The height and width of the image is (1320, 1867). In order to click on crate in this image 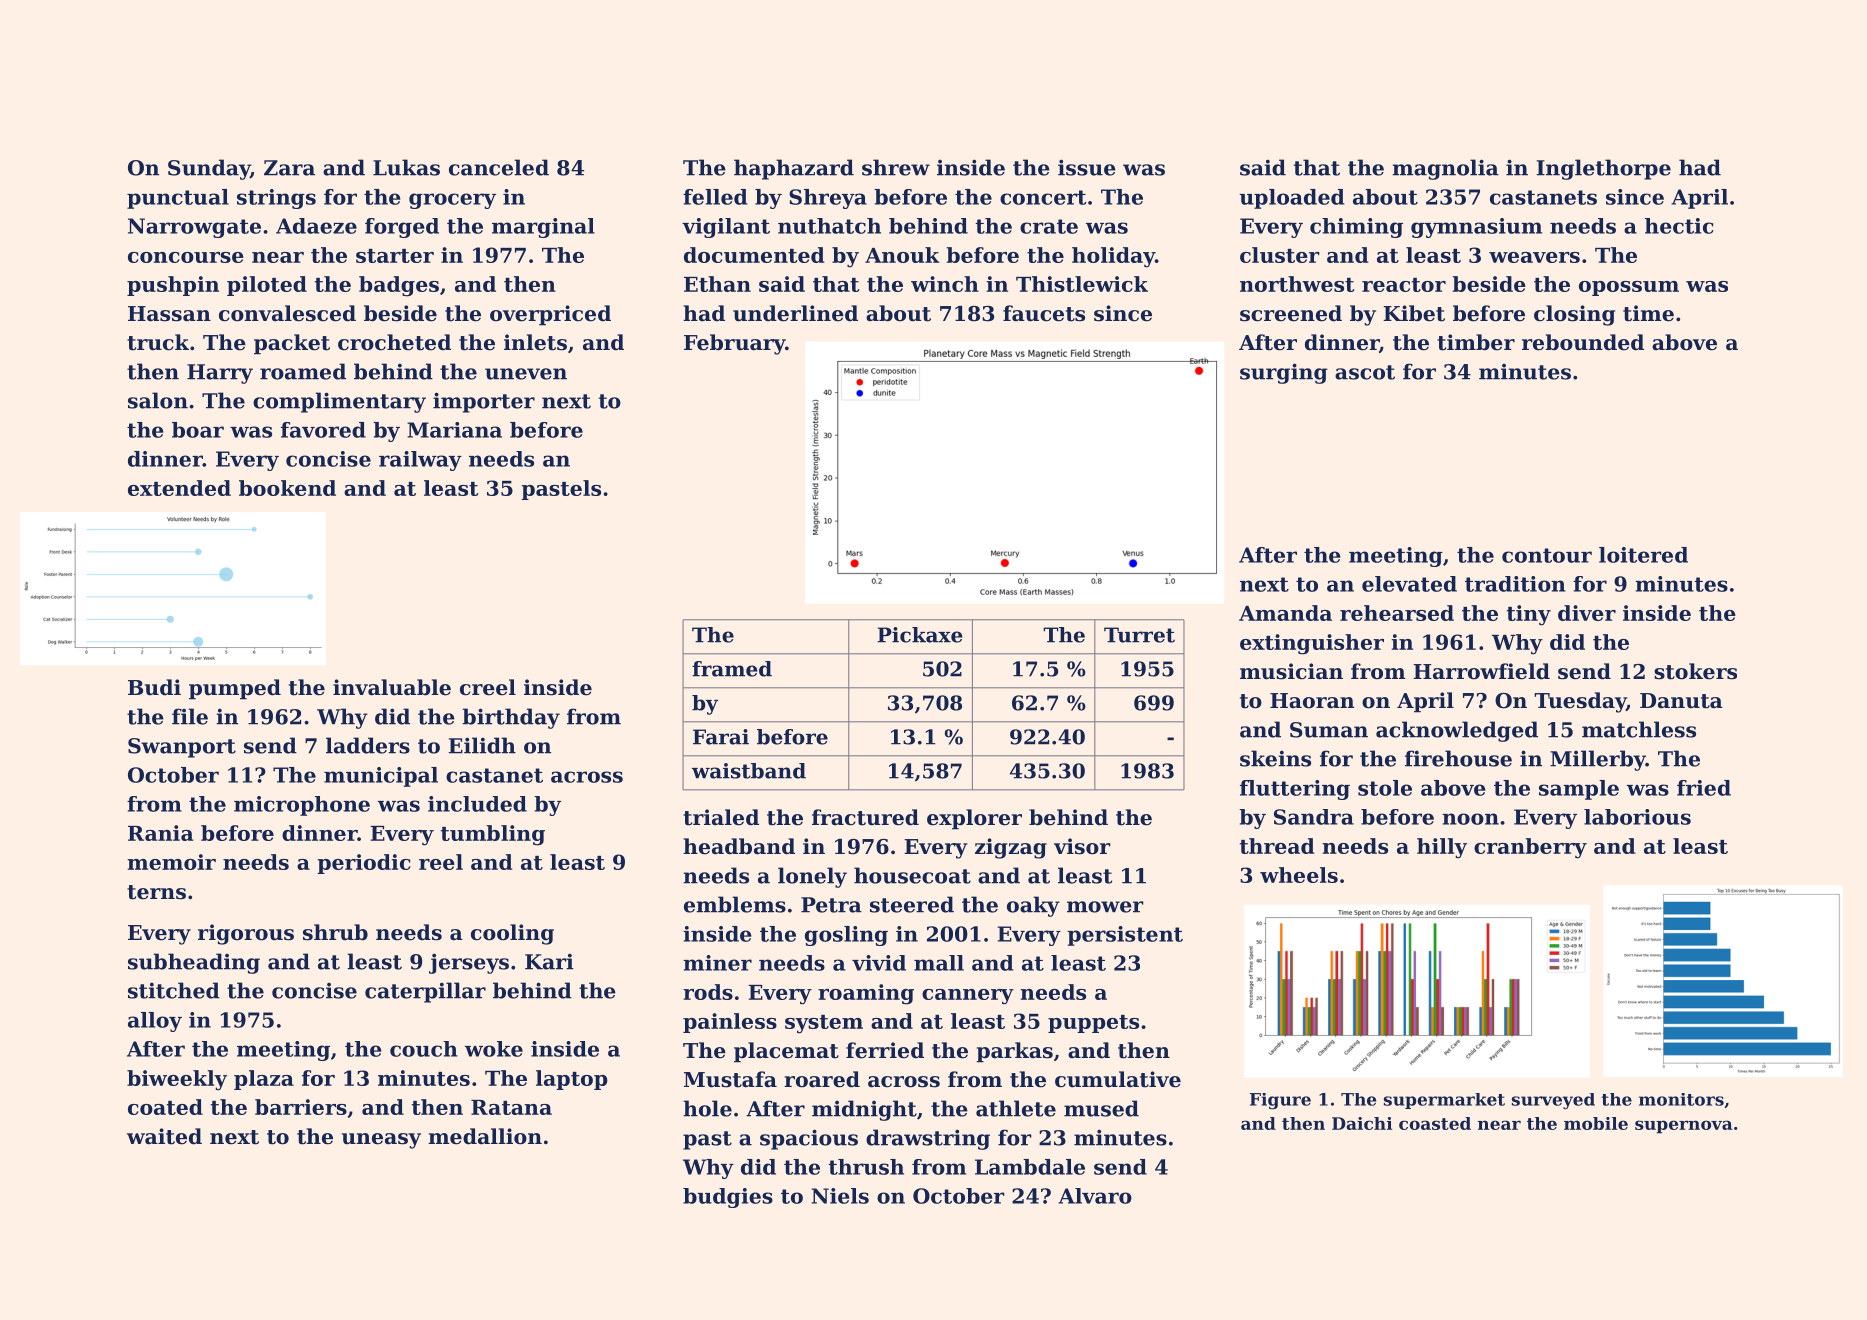, I will do `click(1049, 226)`.
